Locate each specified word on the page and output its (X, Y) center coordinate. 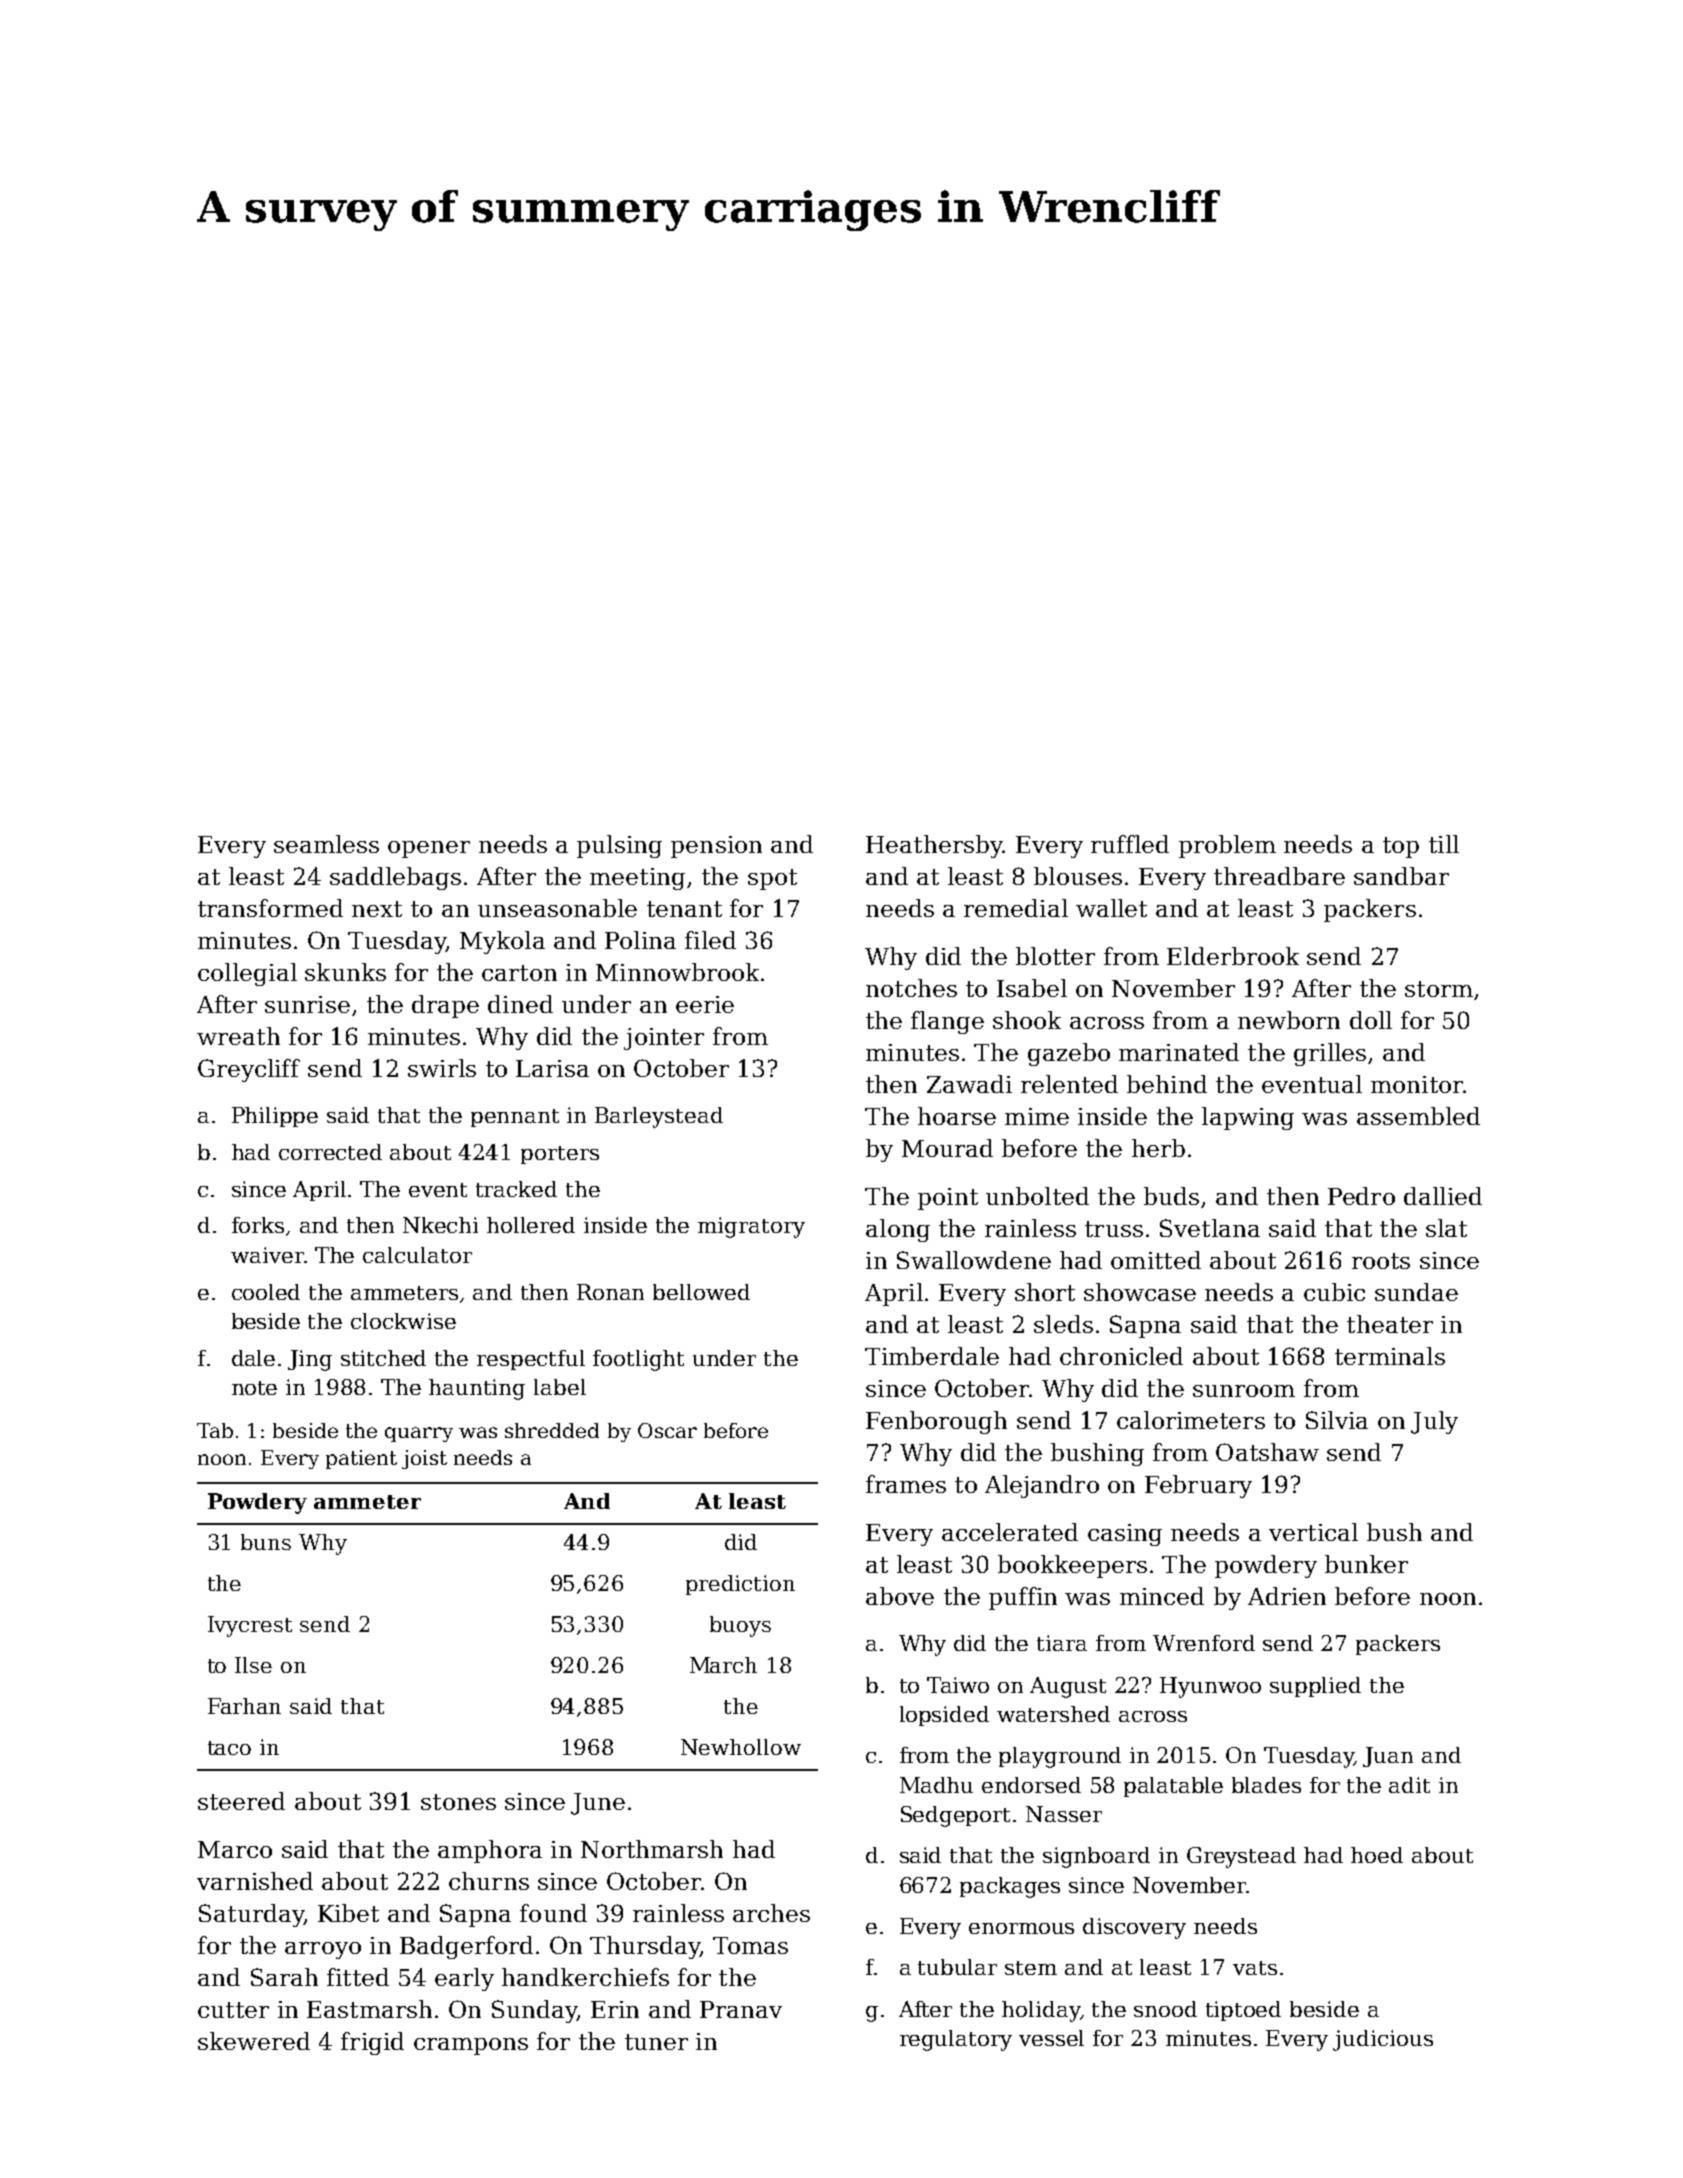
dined (520, 1004)
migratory (751, 1227)
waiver (267, 1255)
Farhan (244, 1706)
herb (1158, 1148)
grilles (1330, 1054)
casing (1125, 1535)
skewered (254, 2041)
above (900, 1596)
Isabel (1032, 988)
